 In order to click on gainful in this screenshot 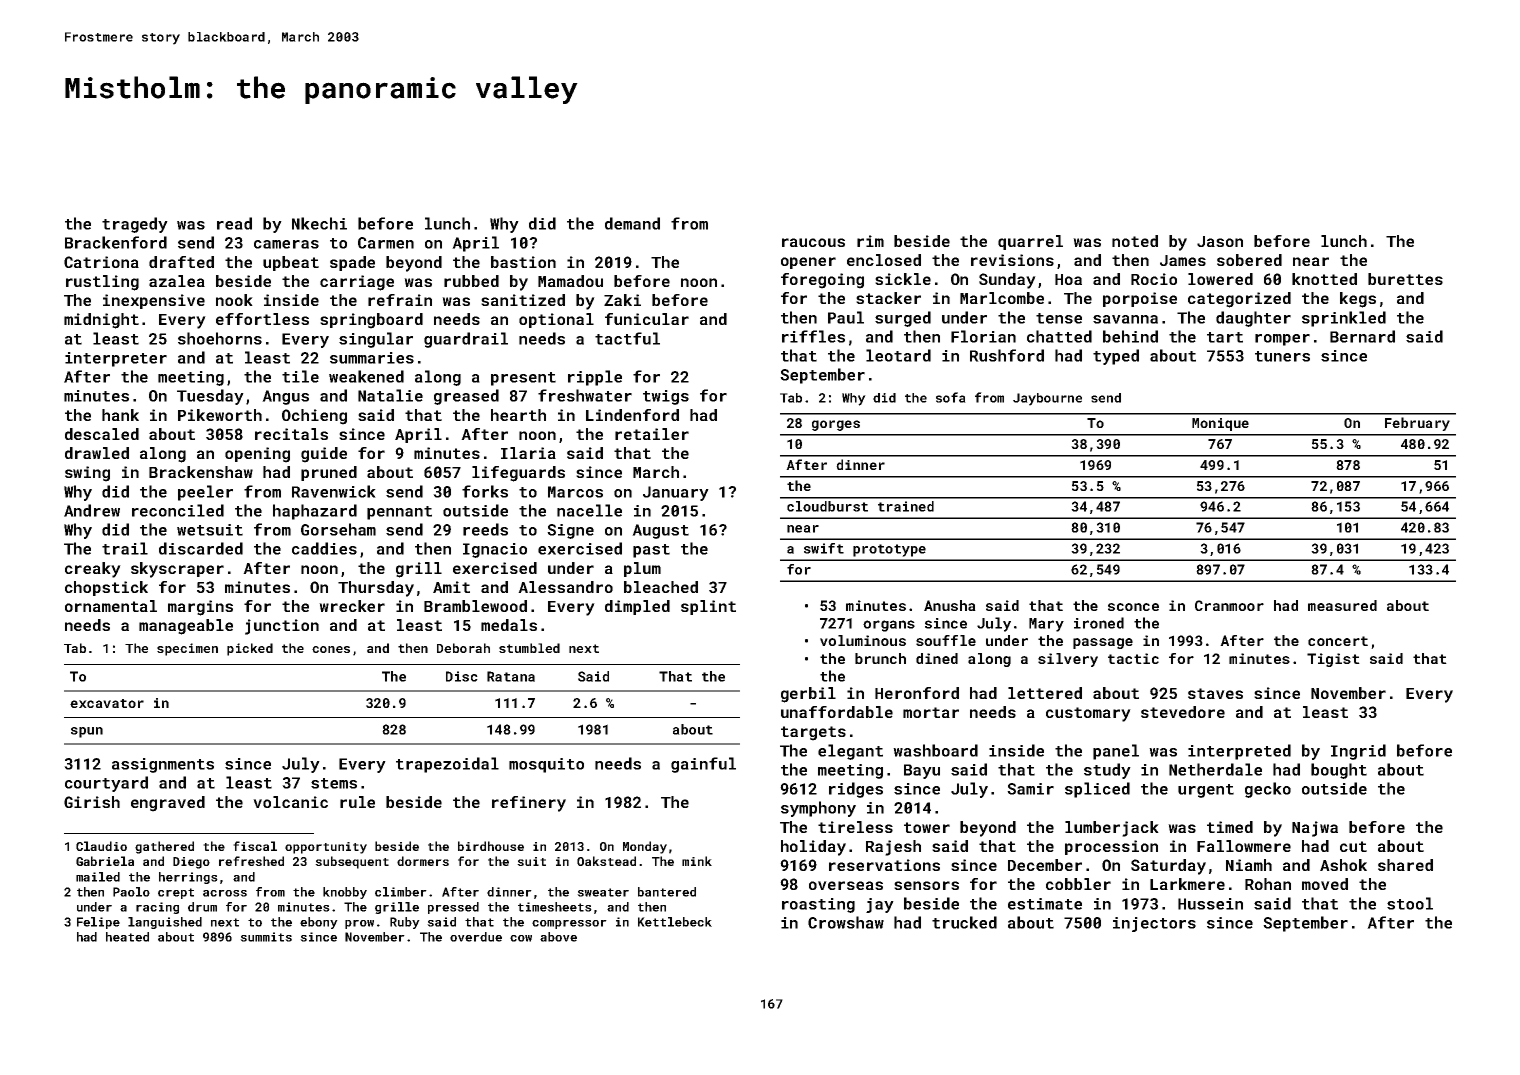, I will do `click(703, 765)`.
